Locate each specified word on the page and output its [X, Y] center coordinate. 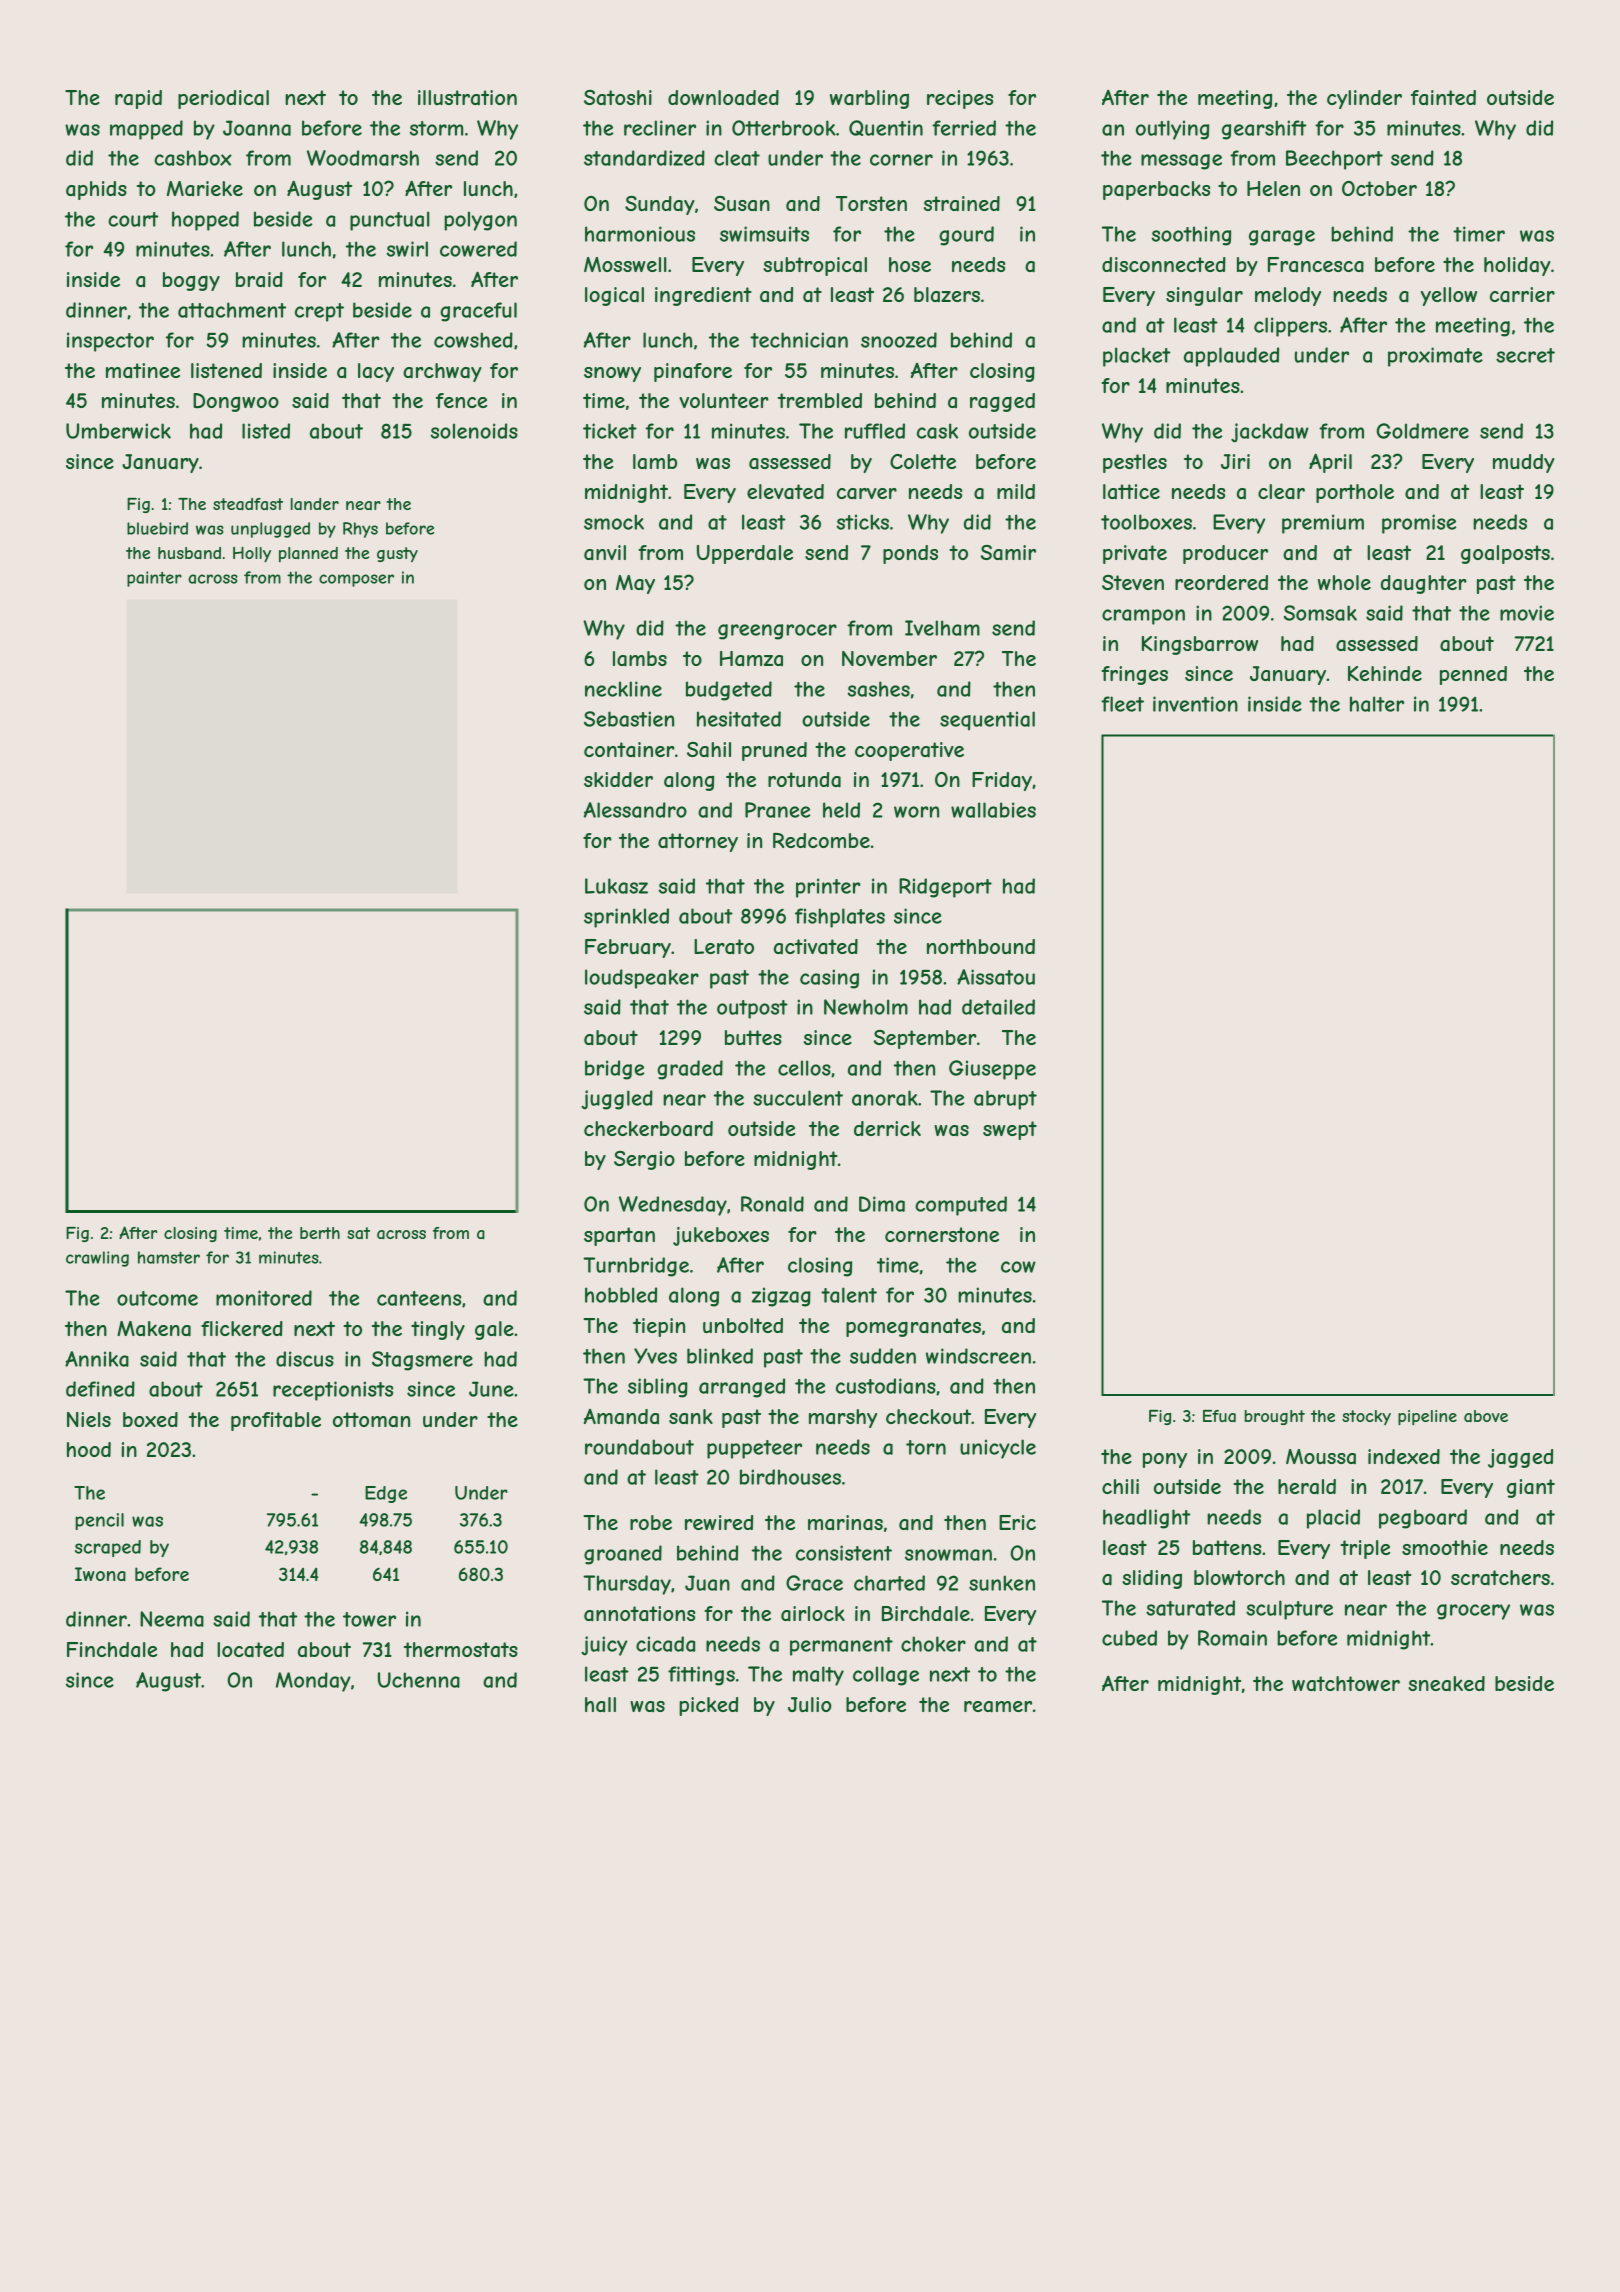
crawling [97, 1259]
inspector [110, 342]
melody [1288, 296]
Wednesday [673, 1206]
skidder [618, 779]
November [889, 658]
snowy [612, 374]
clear [1281, 492]
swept [1010, 1130]
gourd [966, 236]
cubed [1129, 1638]
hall [600, 1704]
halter [1377, 704]
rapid [138, 99]
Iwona [100, 1574]
